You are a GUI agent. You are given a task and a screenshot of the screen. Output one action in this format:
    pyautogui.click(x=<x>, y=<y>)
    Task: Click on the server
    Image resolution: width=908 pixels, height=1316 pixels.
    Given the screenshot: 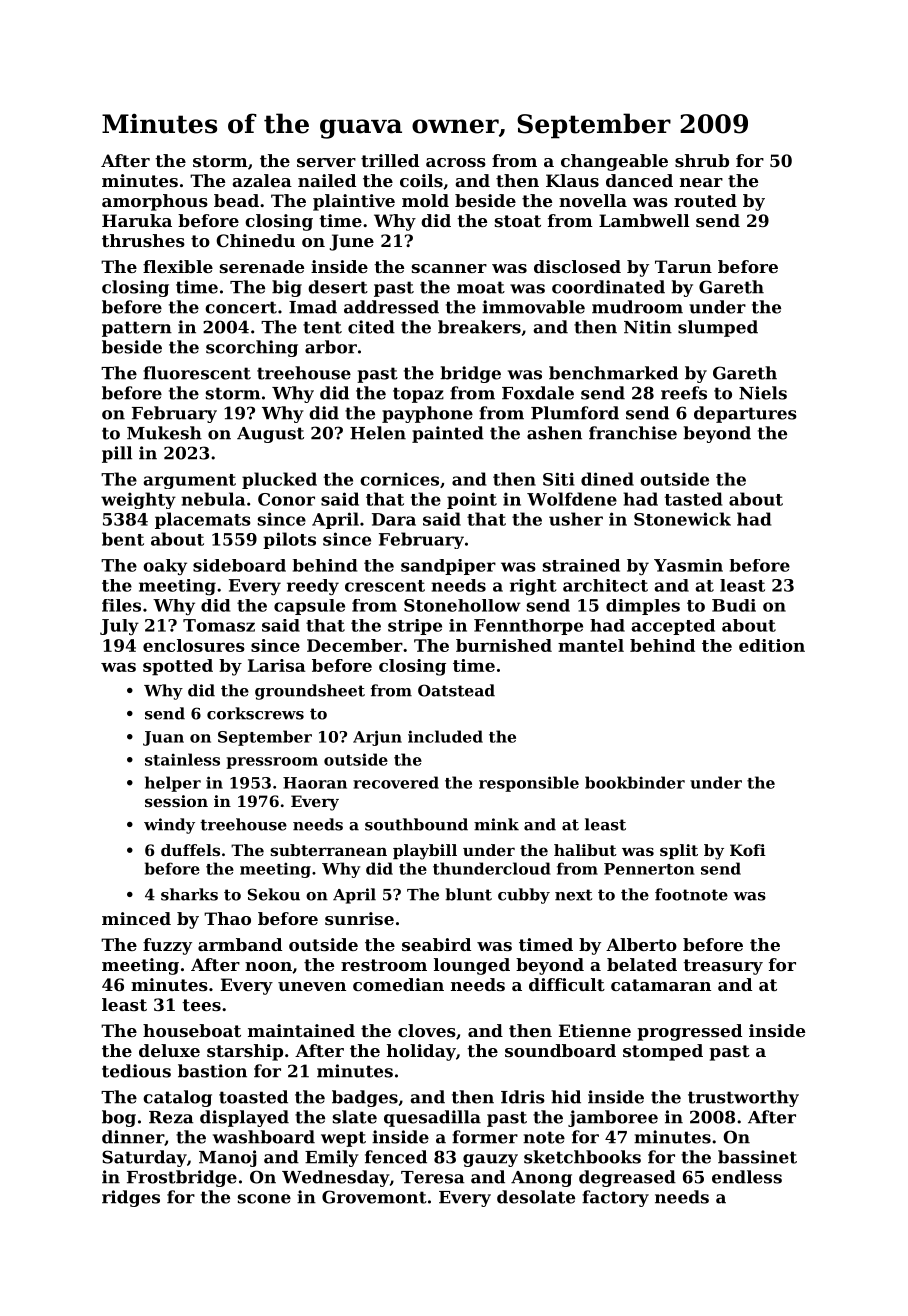 What is the action you would take?
    pyautogui.click(x=326, y=162)
